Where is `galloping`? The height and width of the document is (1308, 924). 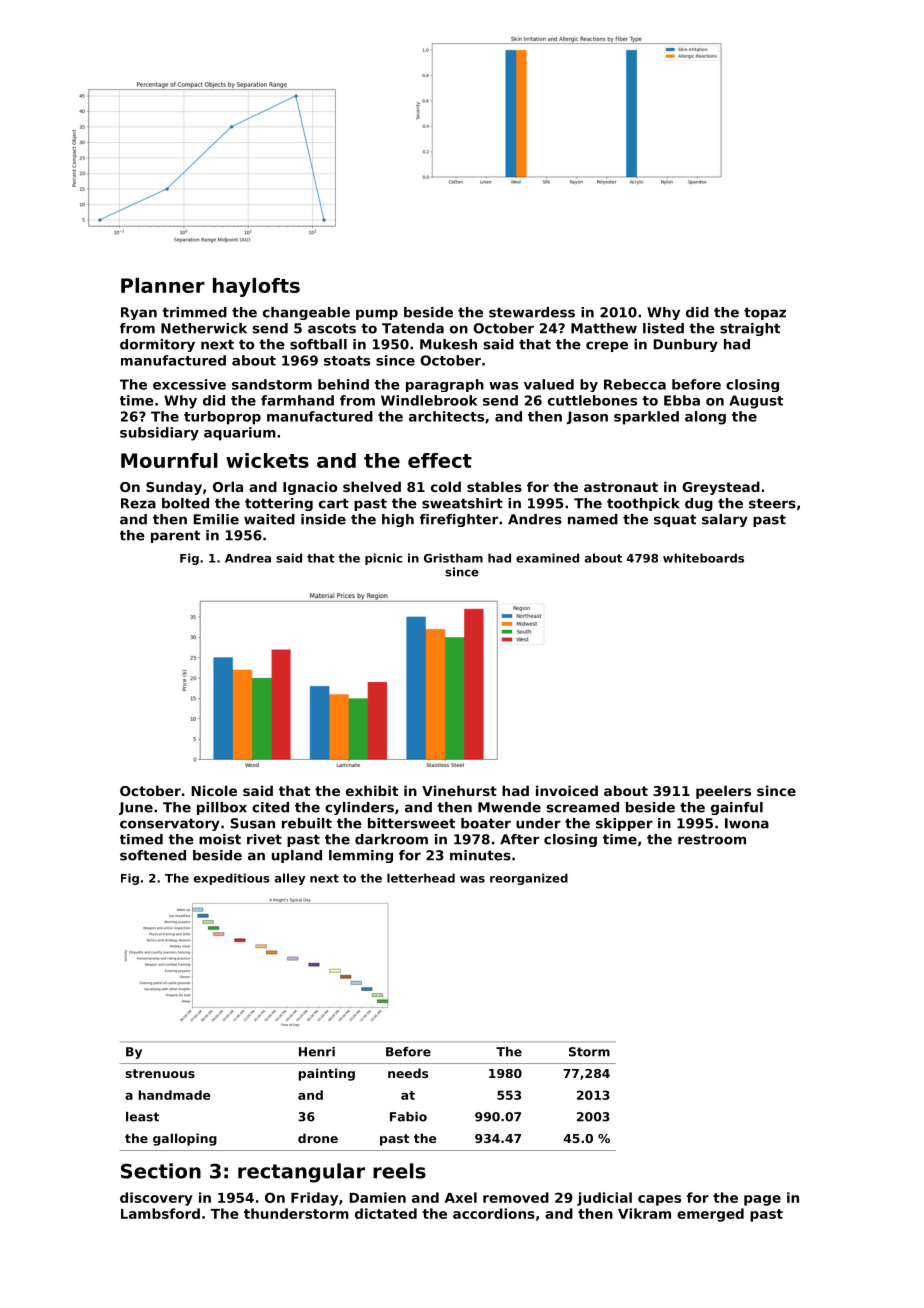 galloping is located at coordinates (185, 1139).
